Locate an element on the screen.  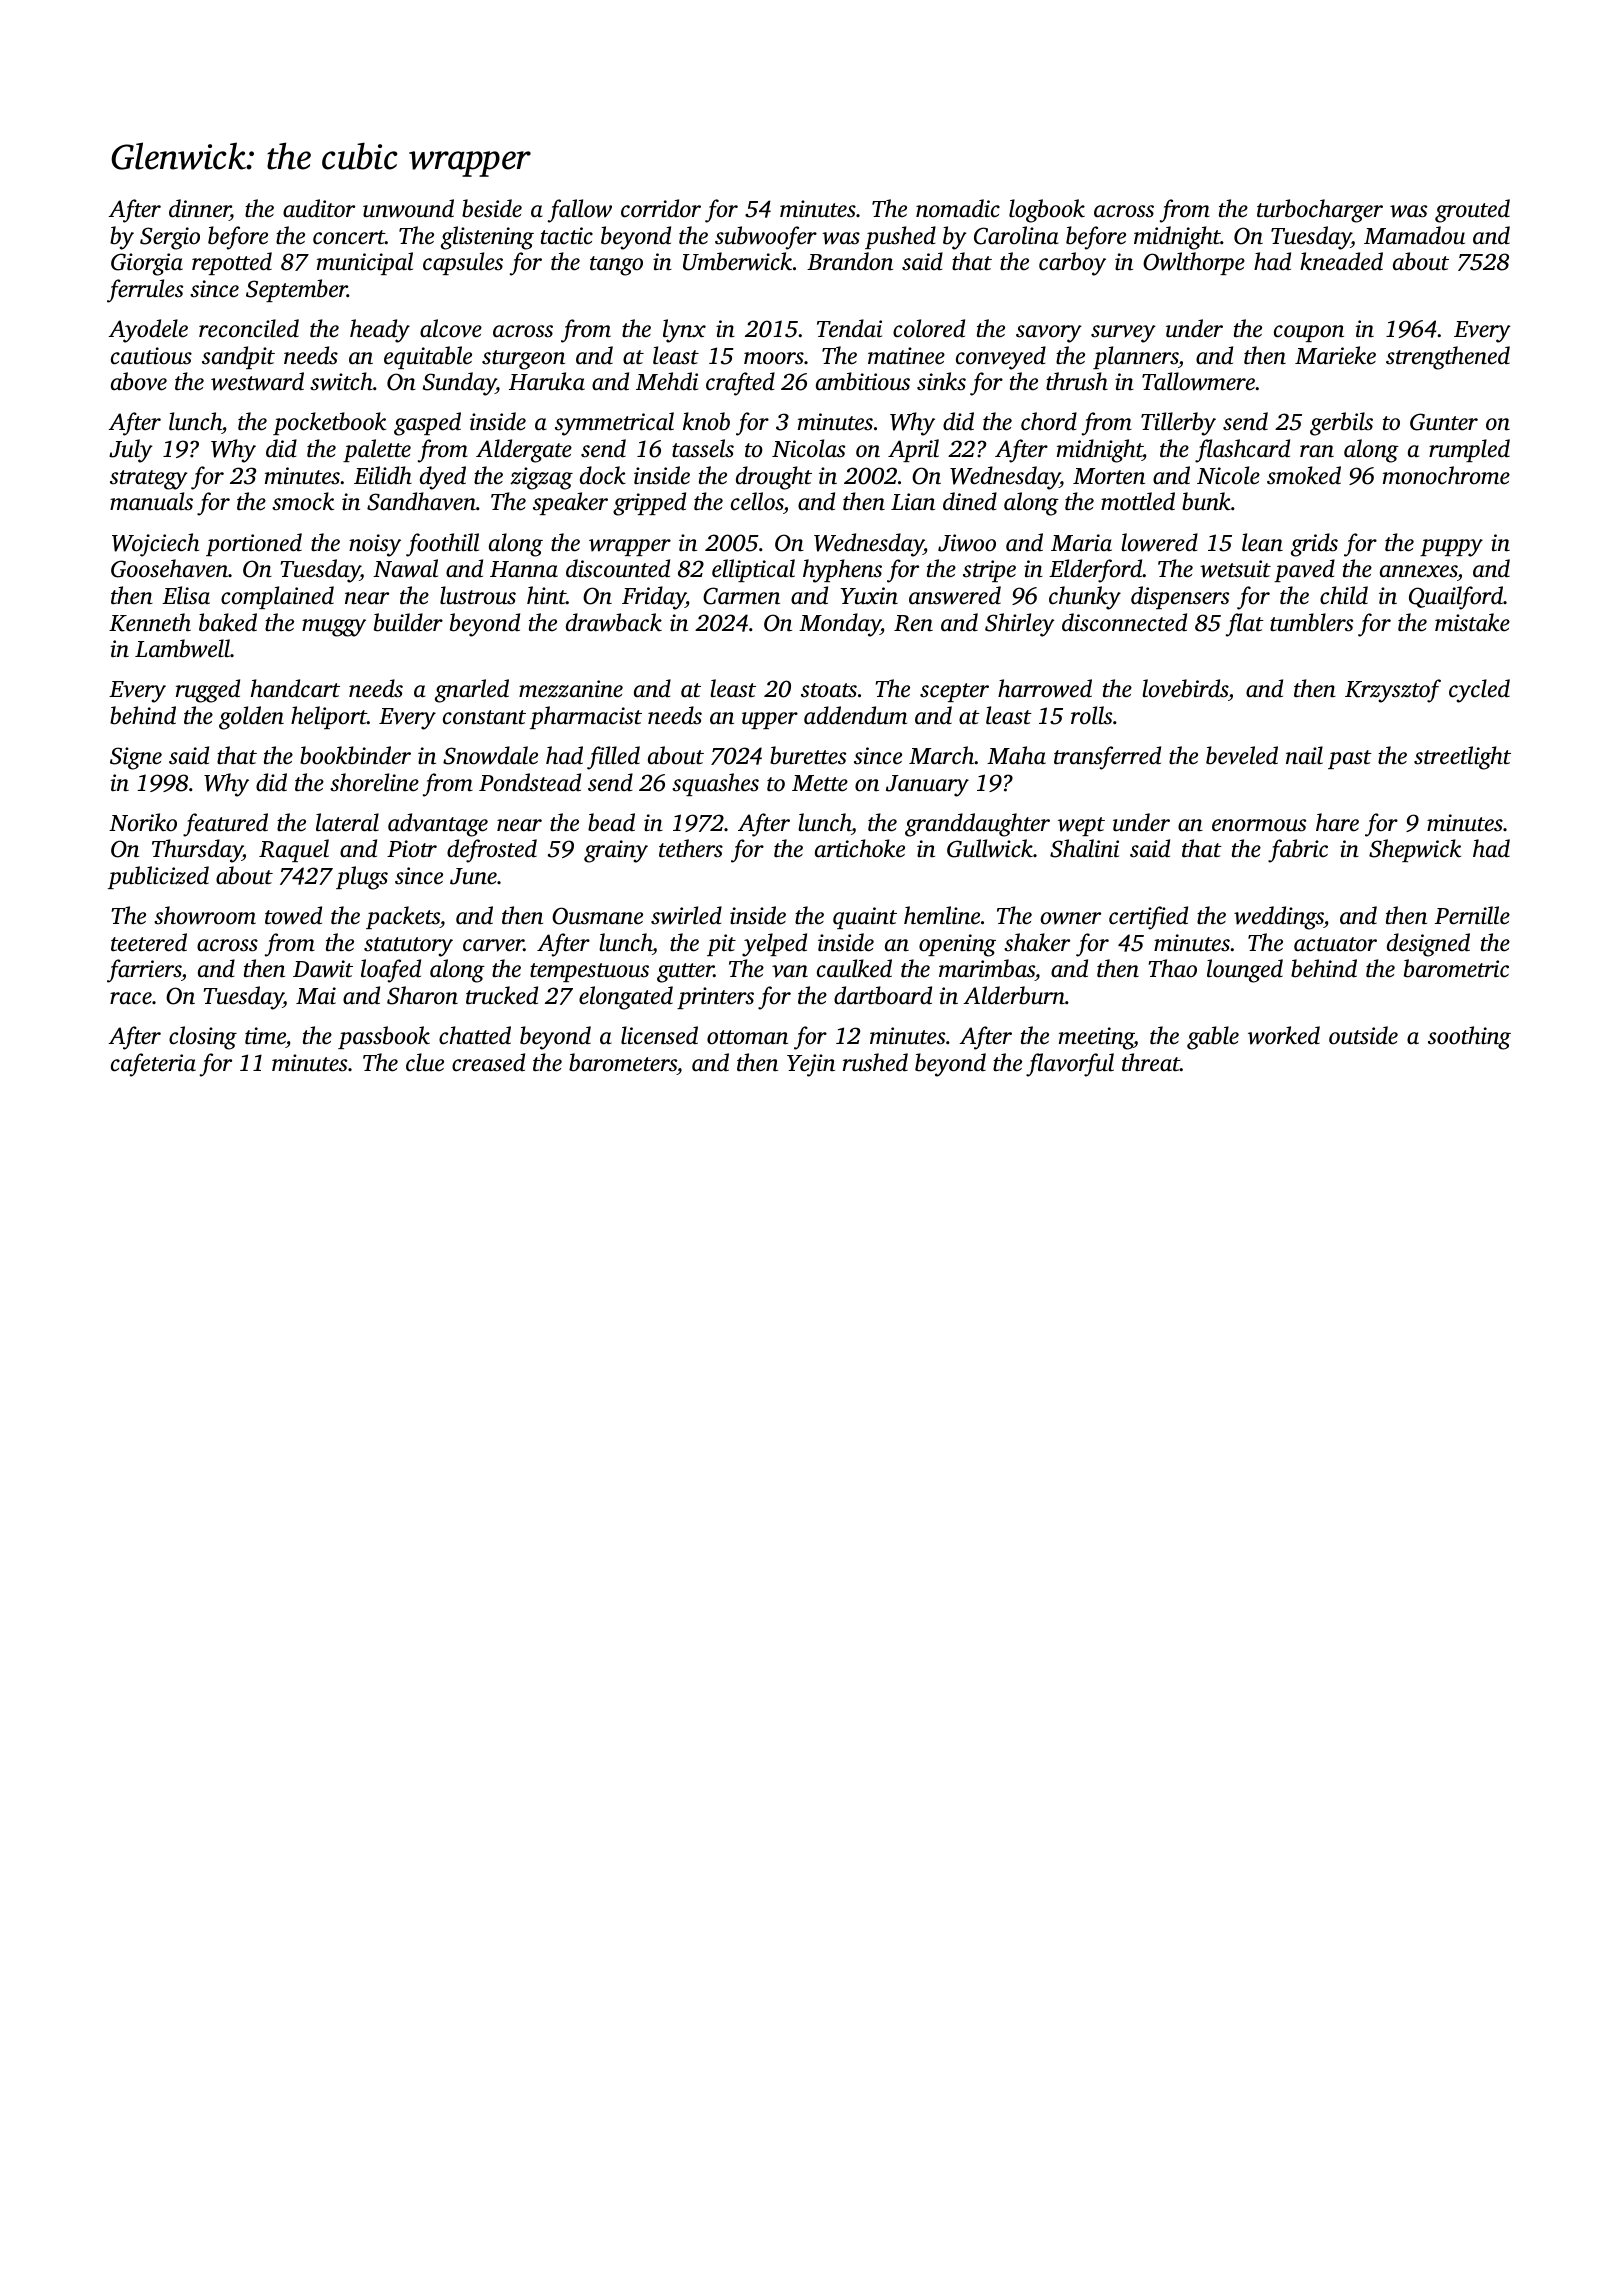
caulked is located at coordinates (854, 968).
